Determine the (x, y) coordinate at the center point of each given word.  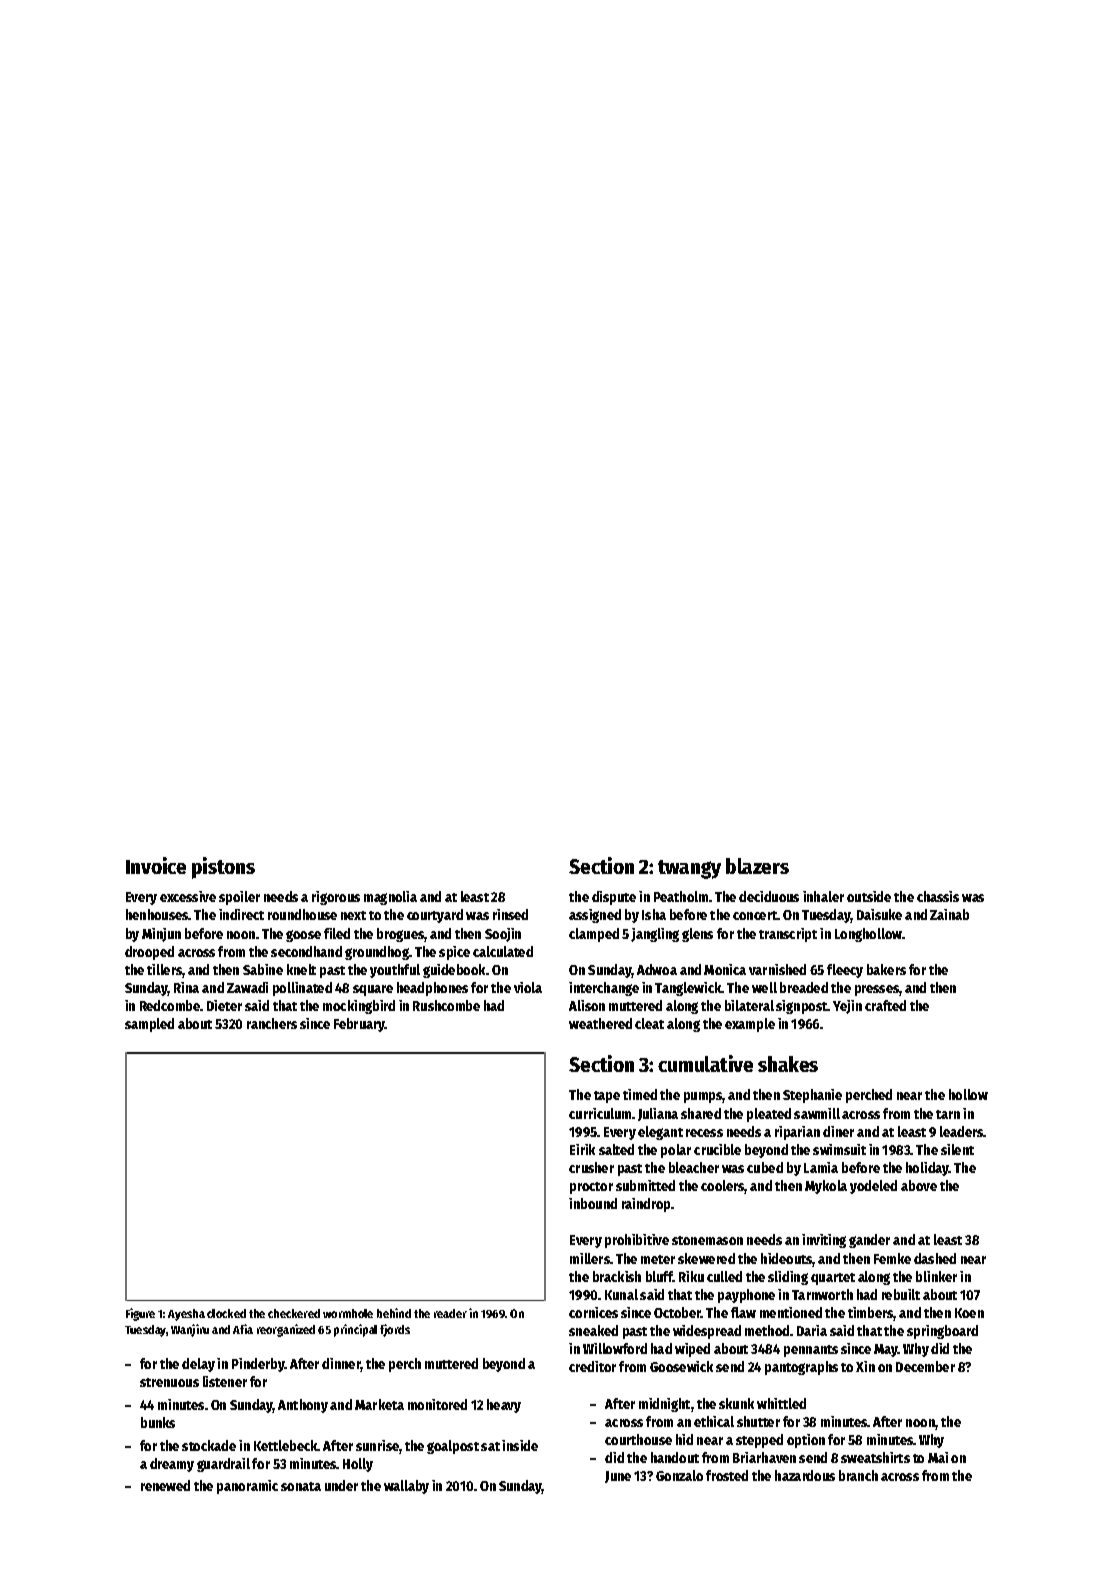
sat (490, 1446)
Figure (140, 1314)
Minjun (161, 935)
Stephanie (812, 1096)
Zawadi (247, 987)
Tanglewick (688, 989)
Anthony (303, 1406)
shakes (788, 1064)
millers (590, 1258)
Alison (587, 1005)
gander (869, 1241)
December (925, 1366)
